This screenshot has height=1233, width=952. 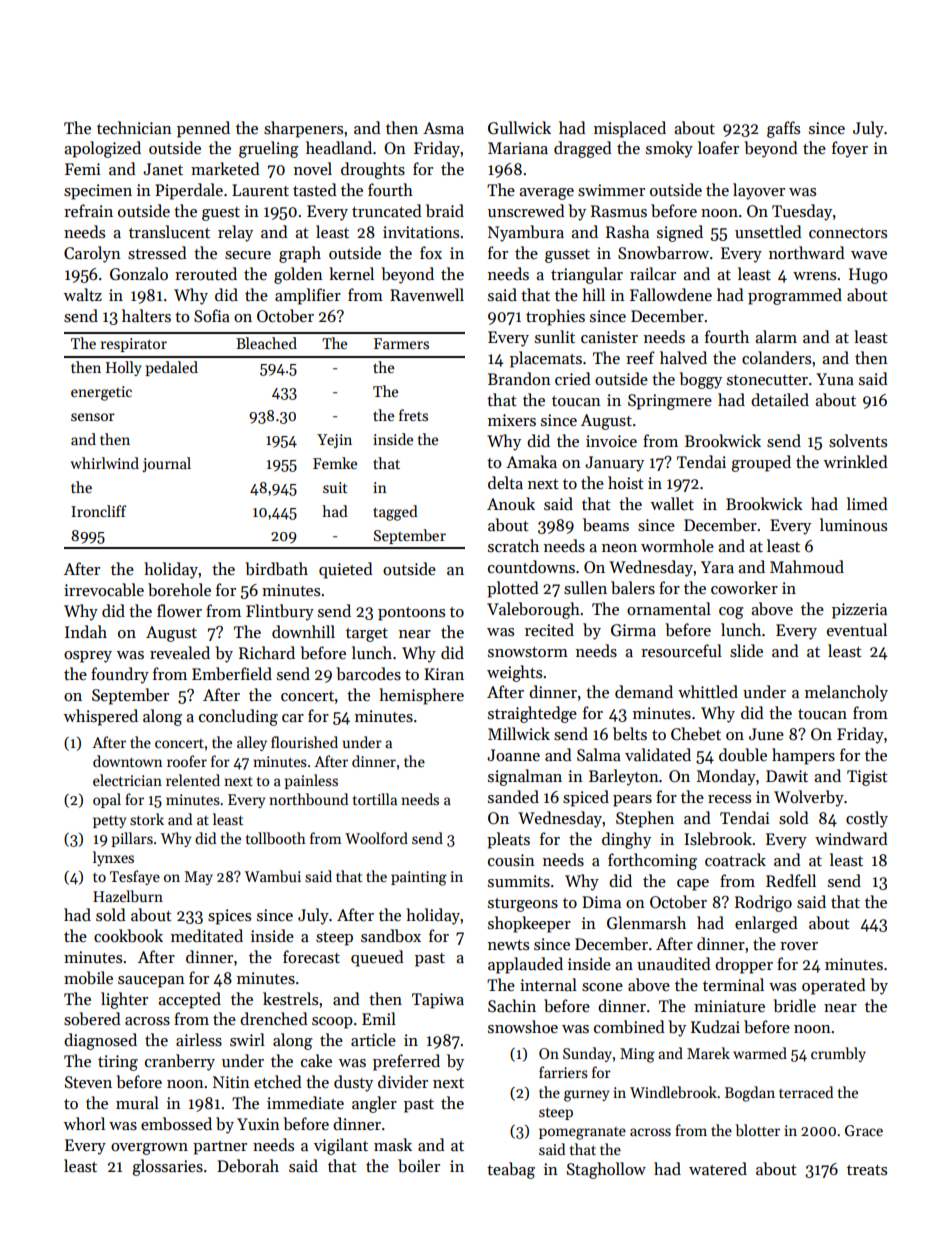 What do you see at coordinates (867, 1170) in the screenshot?
I see `treats` at bounding box center [867, 1170].
